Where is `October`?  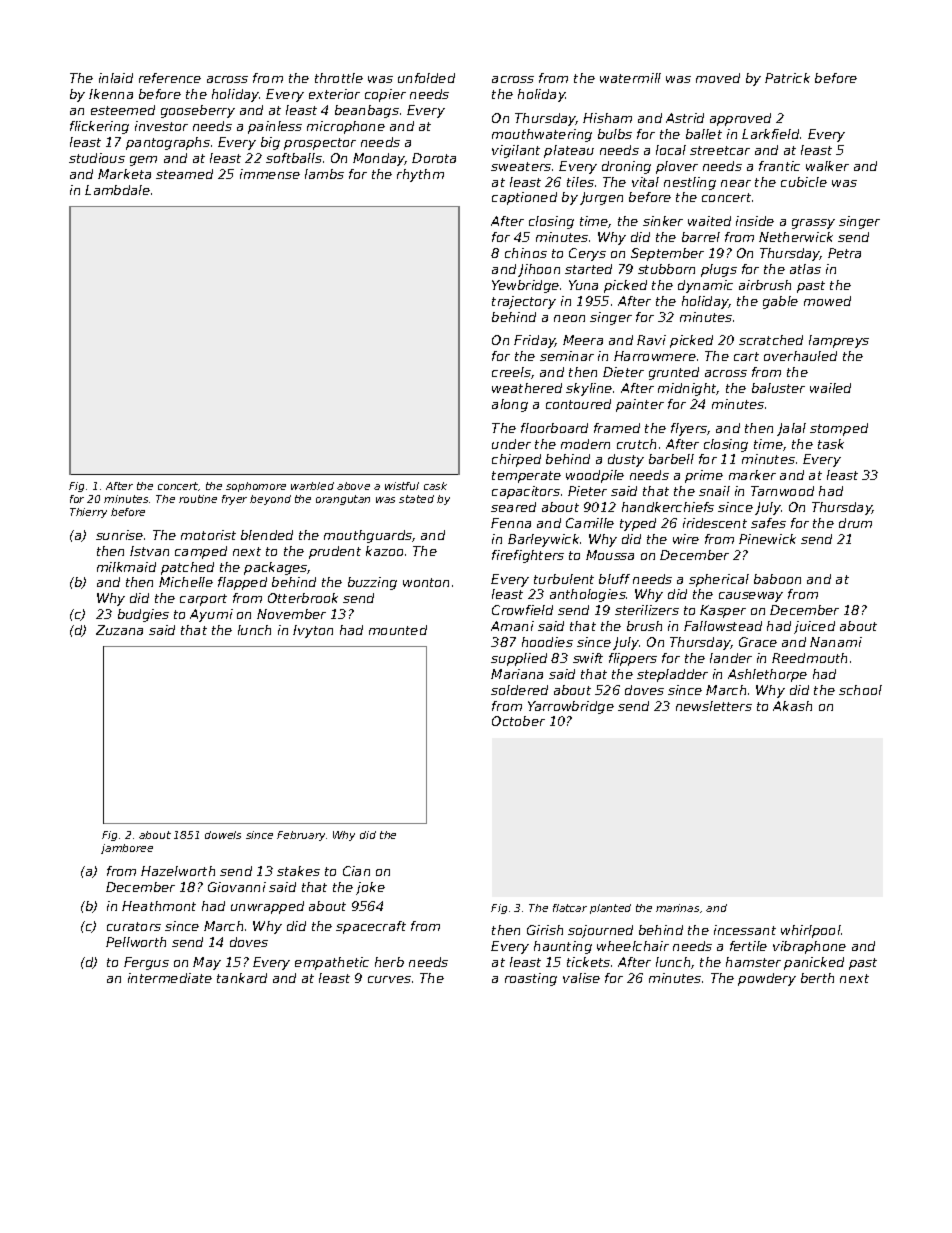 October is located at coordinates (518, 721).
